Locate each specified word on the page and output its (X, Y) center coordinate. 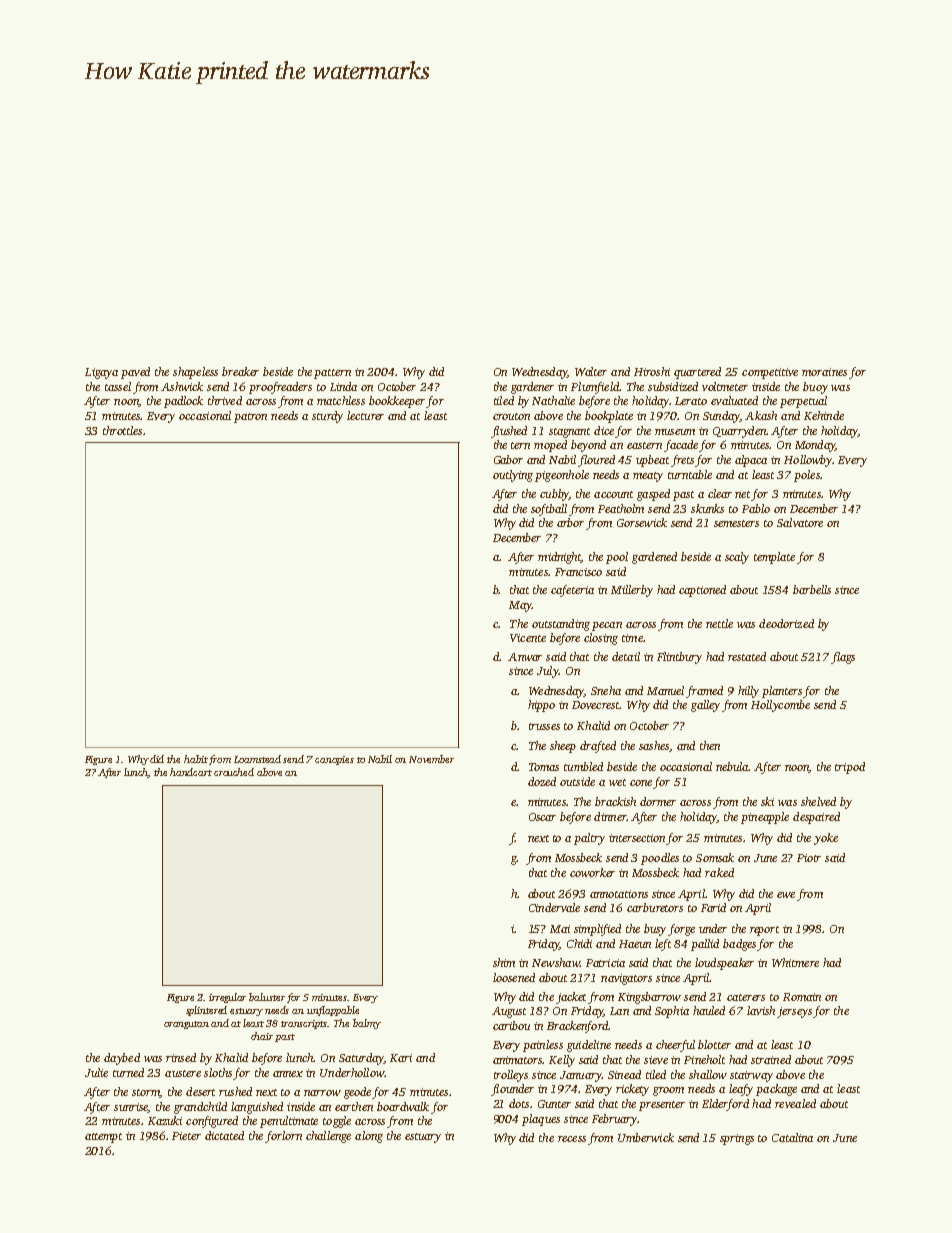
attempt (103, 1138)
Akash (761, 415)
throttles (122, 430)
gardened (654, 558)
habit (196, 759)
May (520, 606)
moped (550, 446)
